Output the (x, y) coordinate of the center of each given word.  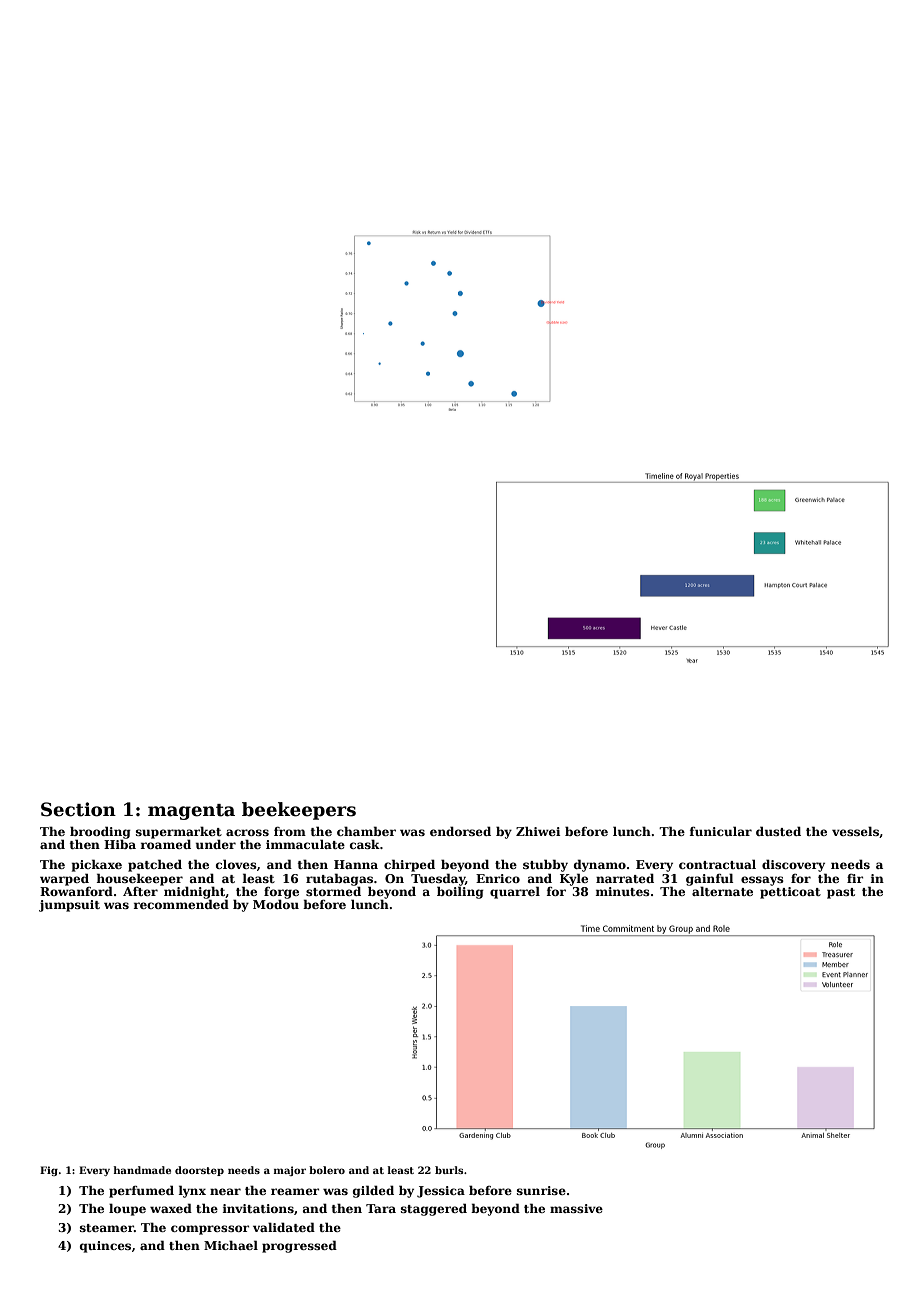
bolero (327, 1170)
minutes (622, 891)
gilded (373, 1191)
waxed (171, 1208)
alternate (722, 891)
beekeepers (299, 811)
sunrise (541, 1190)
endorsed (460, 831)
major (290, 1171)
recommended (181, 904)
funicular (720, 831)
